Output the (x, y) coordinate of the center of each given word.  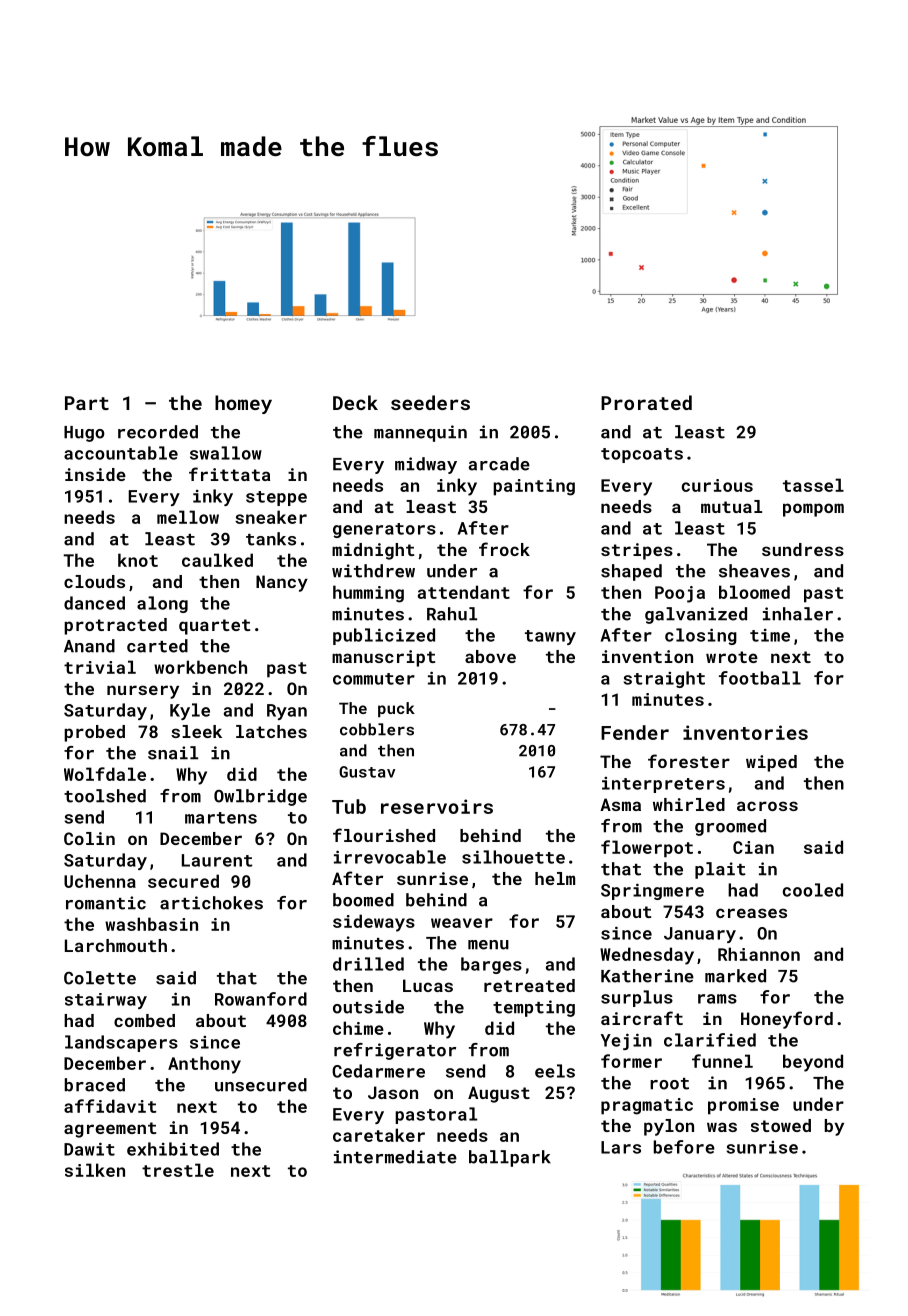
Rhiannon (759, 954)
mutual (731, 506)
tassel (813, 485)
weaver (462, 923)
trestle (178, 1170)
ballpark (510, 1158)
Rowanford (261, 999)
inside (95, 474)
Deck (355, 402)
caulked (217, 560)
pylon (669, 1127)
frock (504, 549)
